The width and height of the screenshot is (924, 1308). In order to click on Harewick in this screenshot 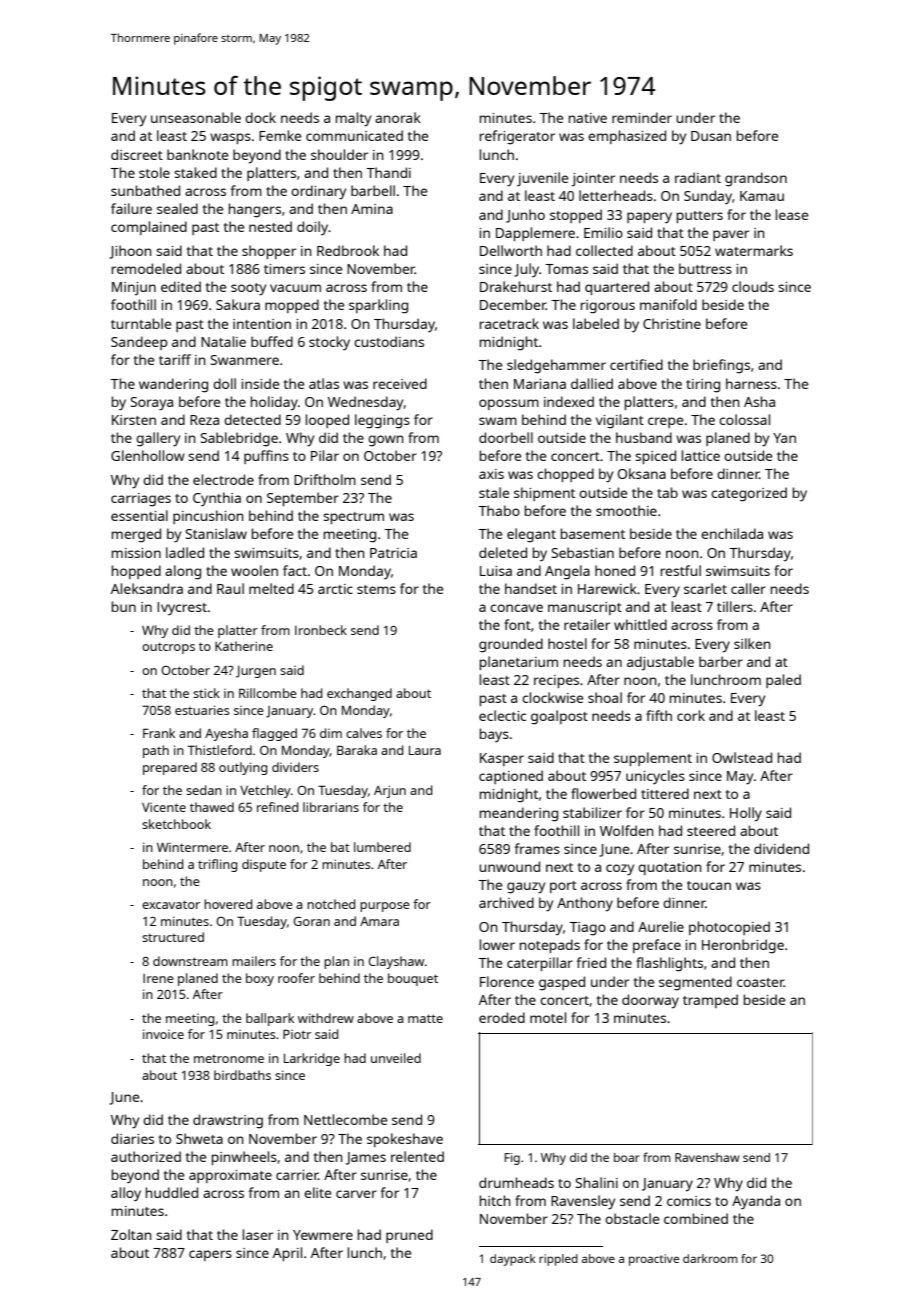, I will do `click(607, 588)`.
